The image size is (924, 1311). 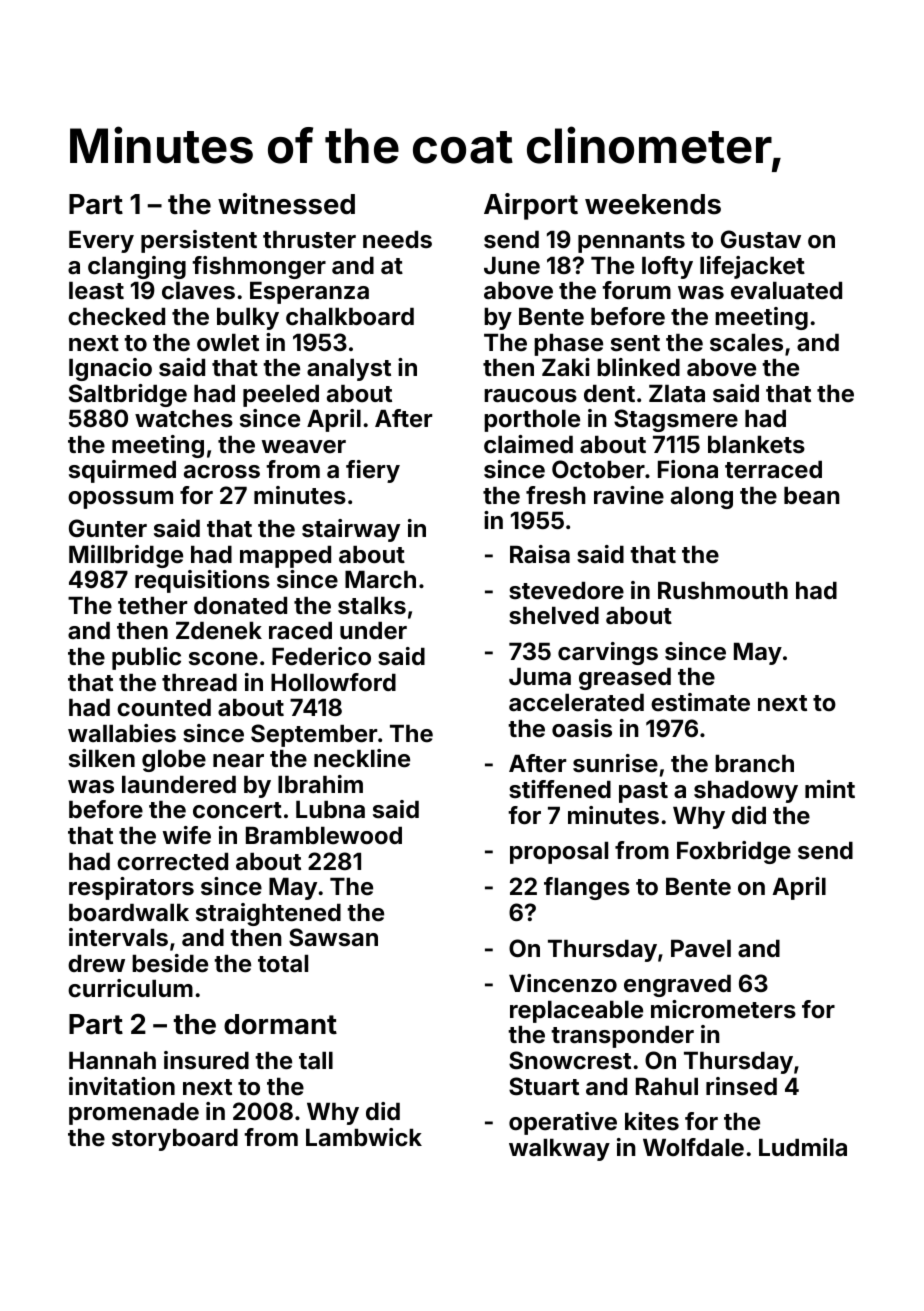 What do you see at coordinates (528, 444) in the screenshot?
I see `claimed` at bounding box center [528, 444].
